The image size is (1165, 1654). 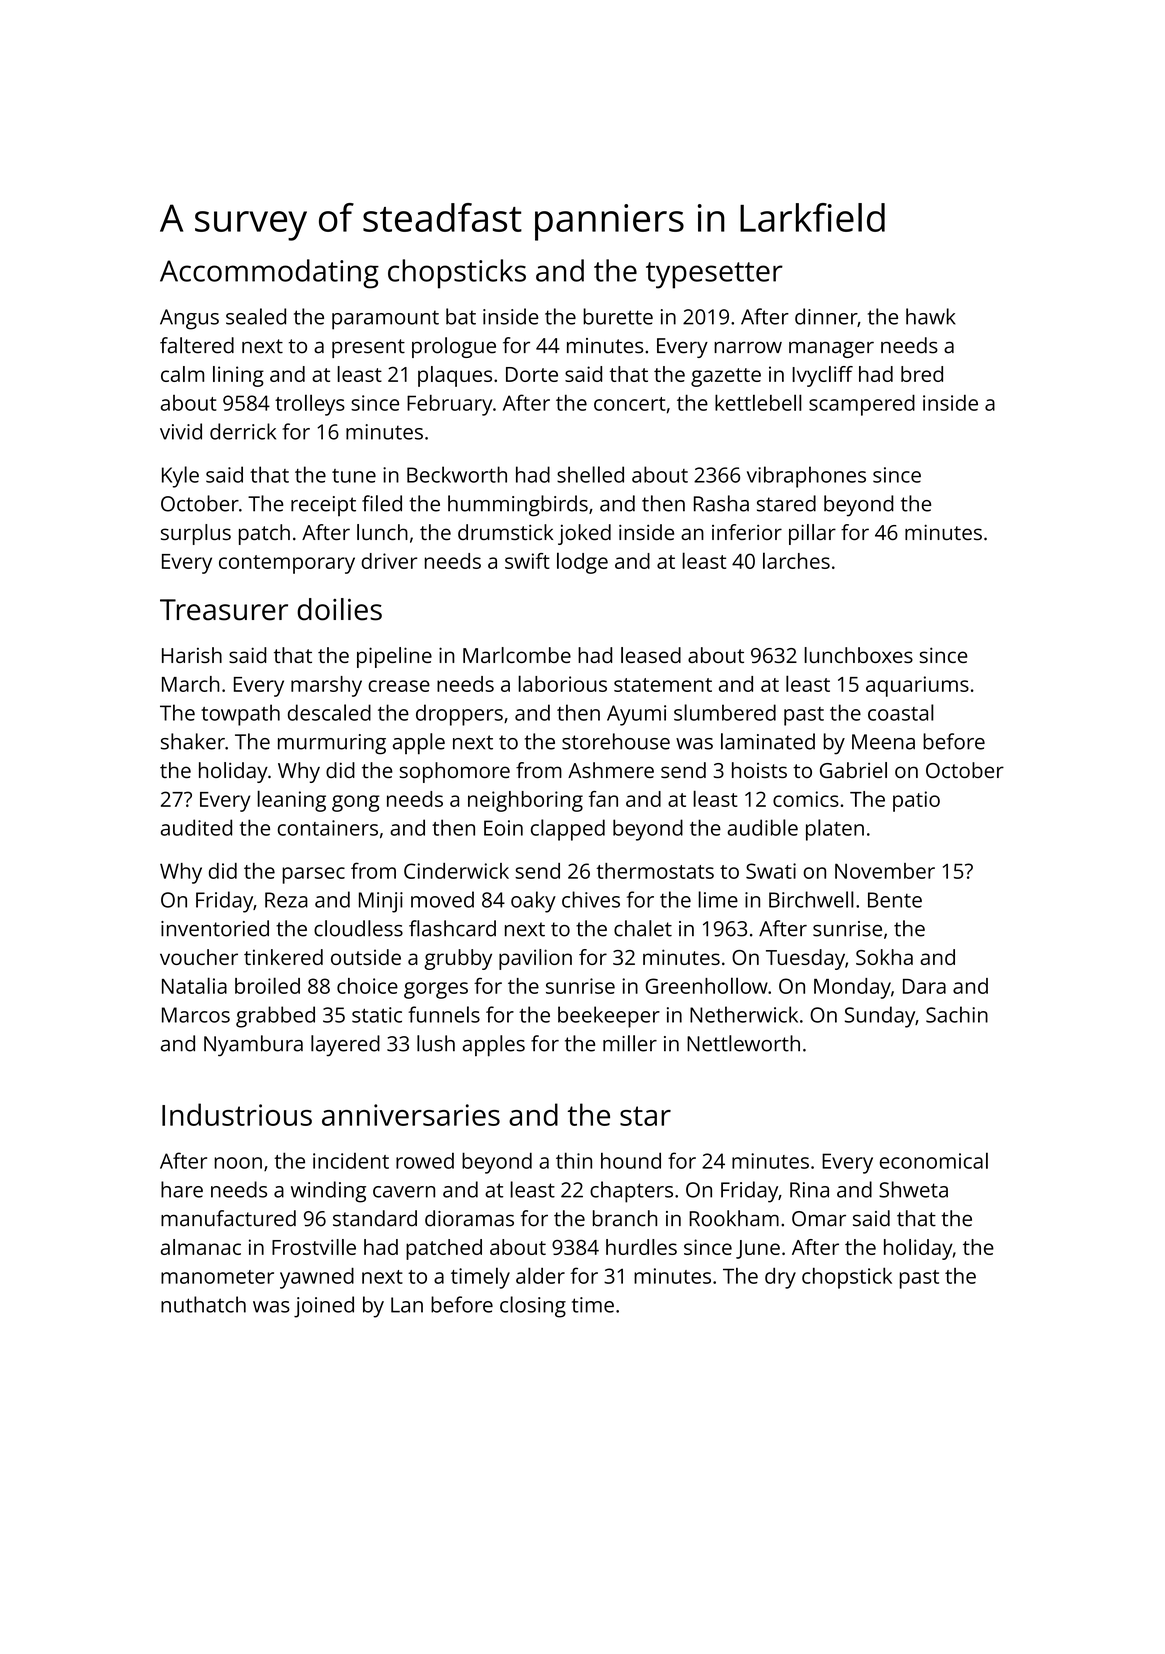 I want to click on hummingbirds, so click(x=518, y=506).
